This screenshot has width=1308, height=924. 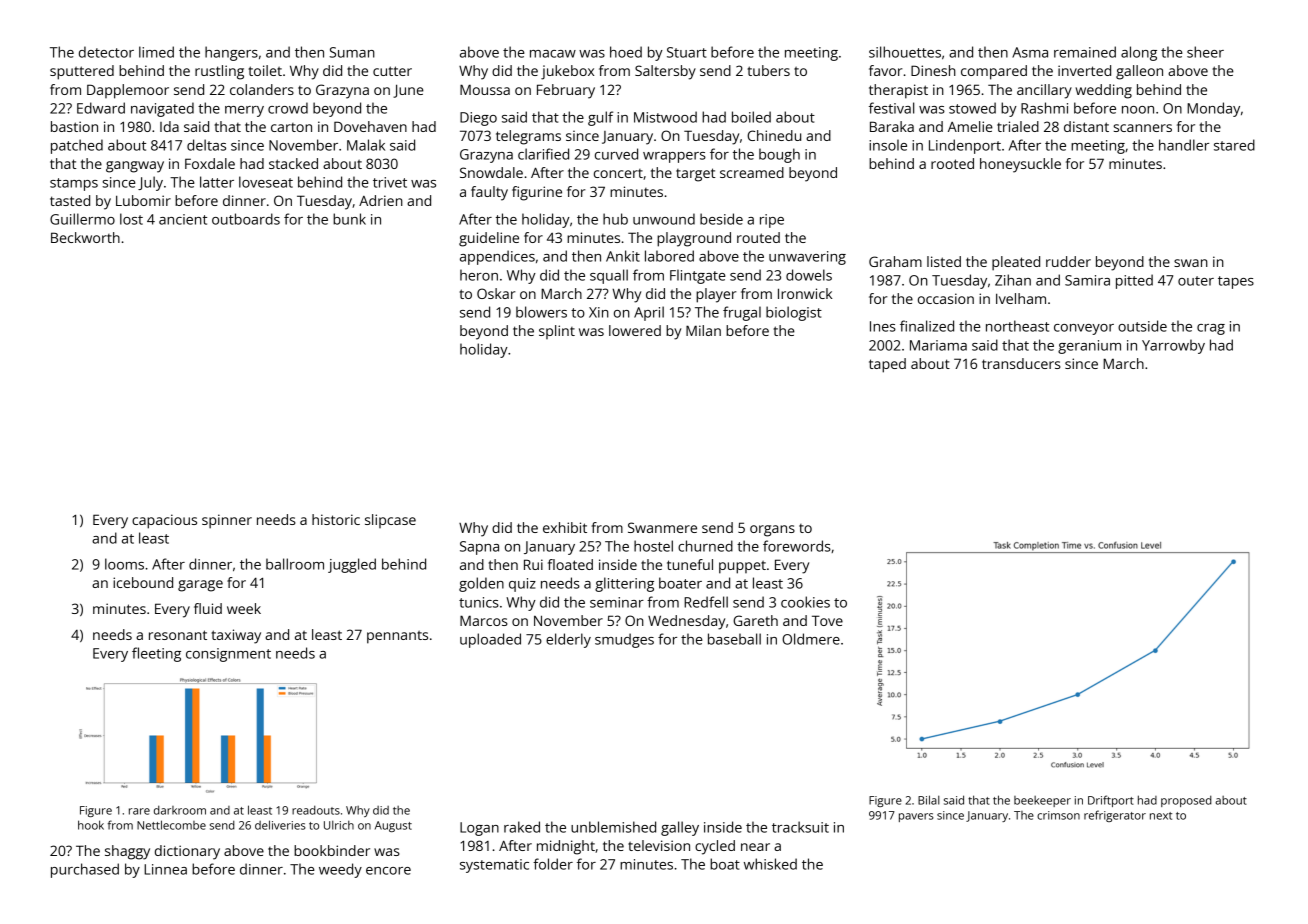 I want to click on encore, so click(x=388, y=871).
